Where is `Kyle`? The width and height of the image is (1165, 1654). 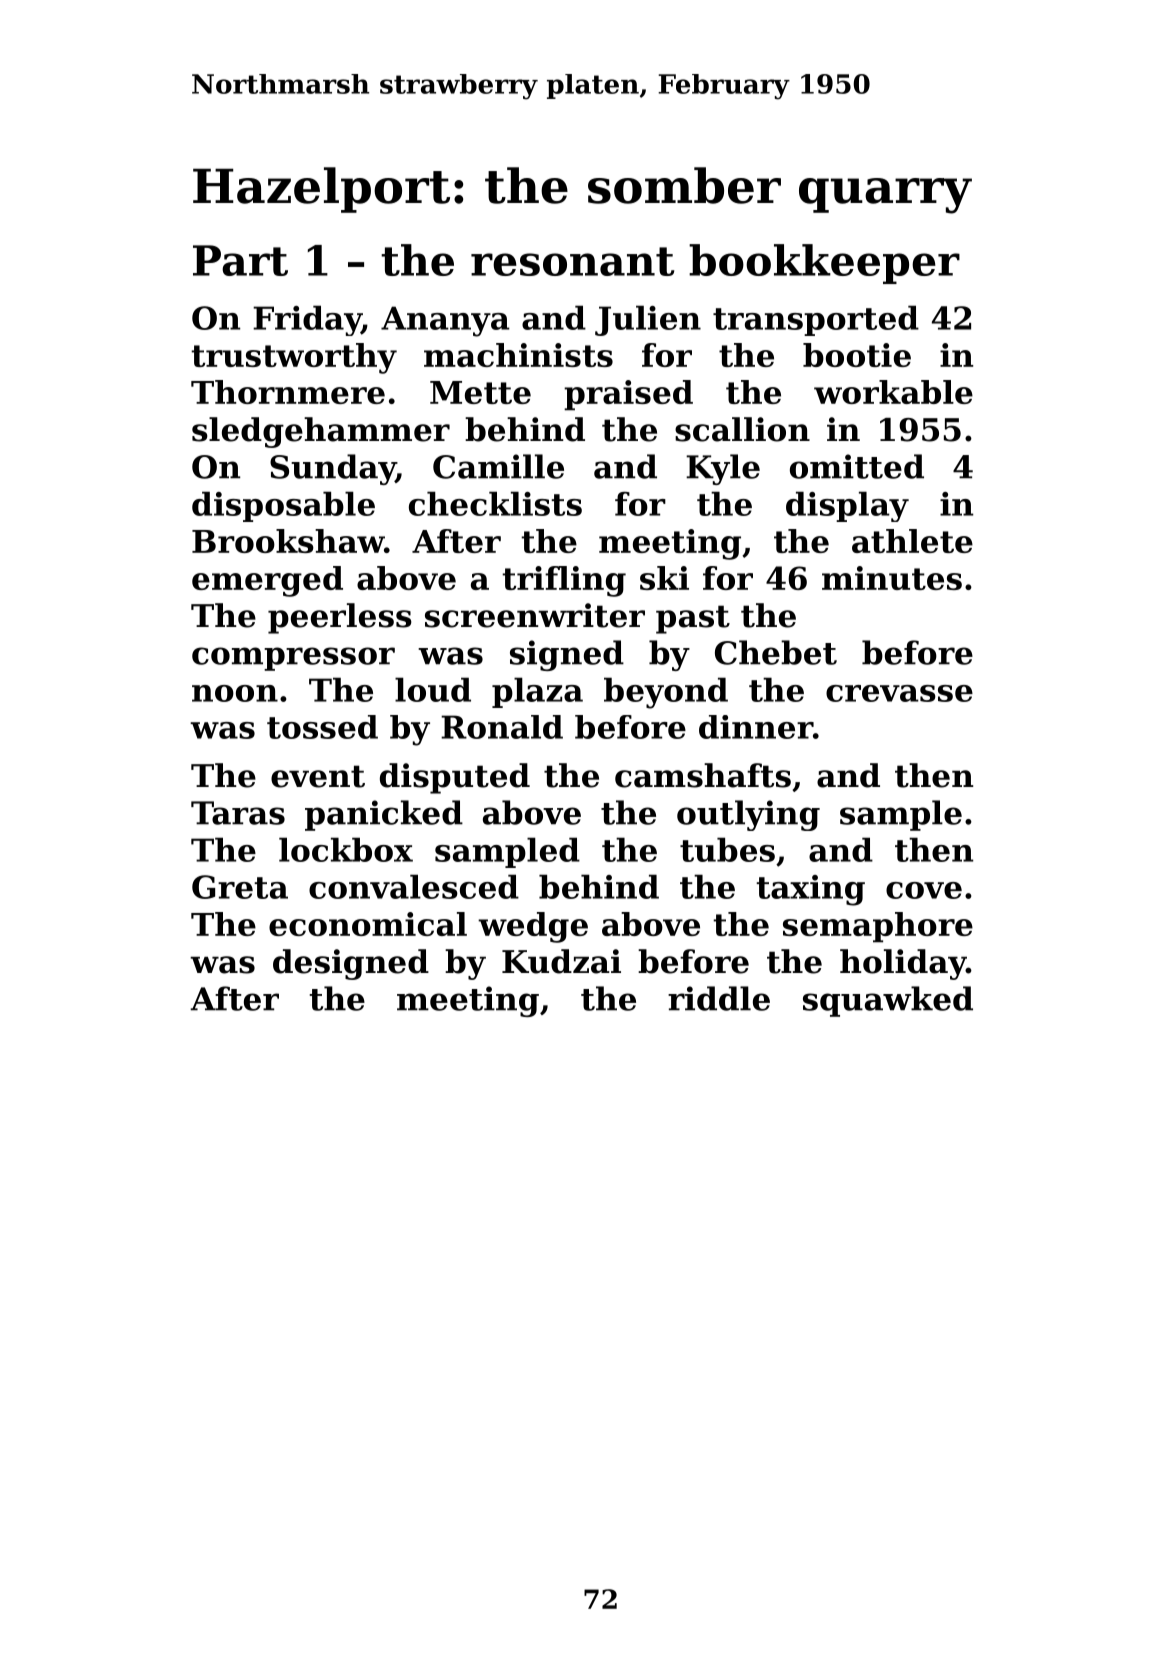 Kyle is located at coordinates (723, 469).
